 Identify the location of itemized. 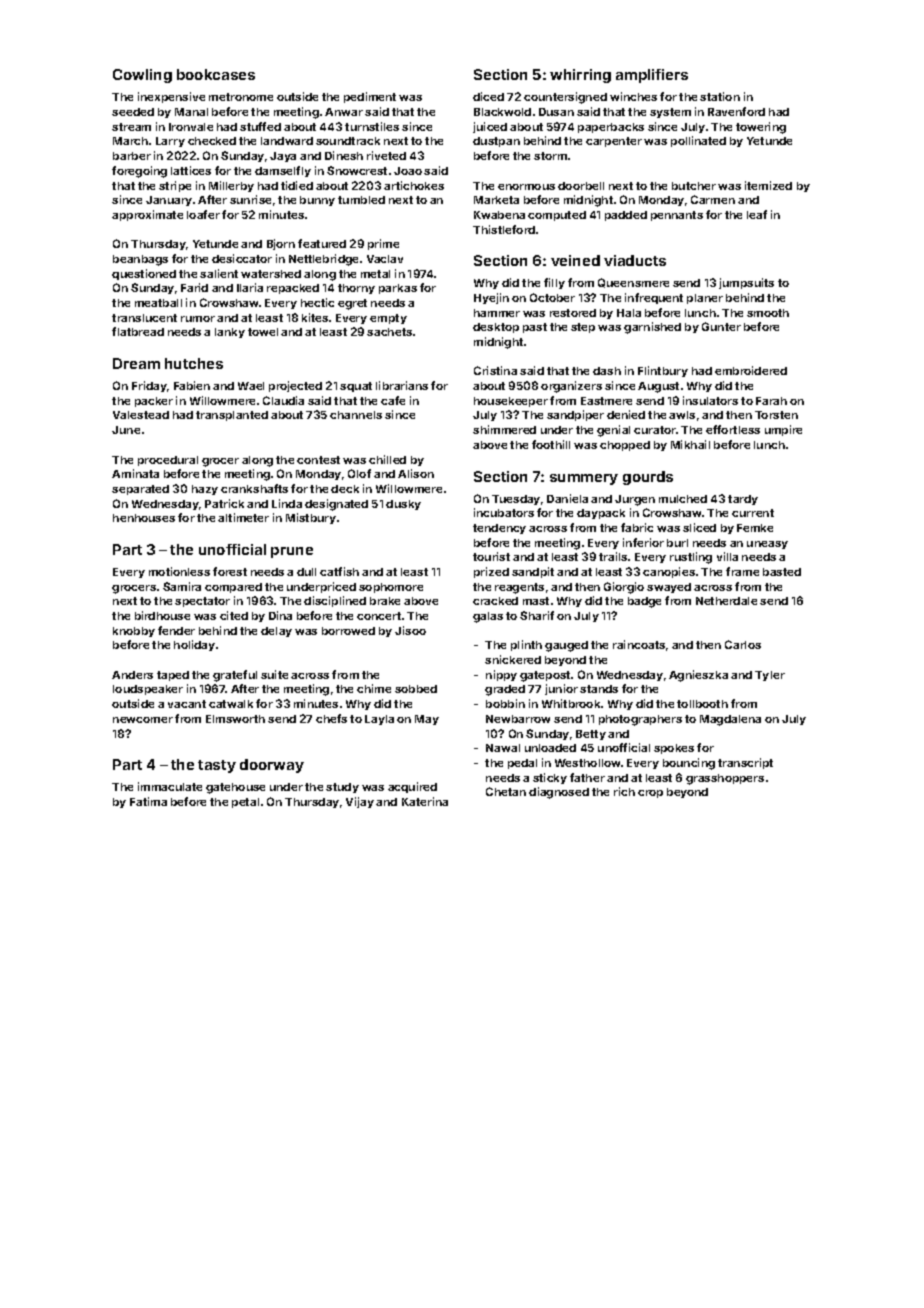
(768, 185).
